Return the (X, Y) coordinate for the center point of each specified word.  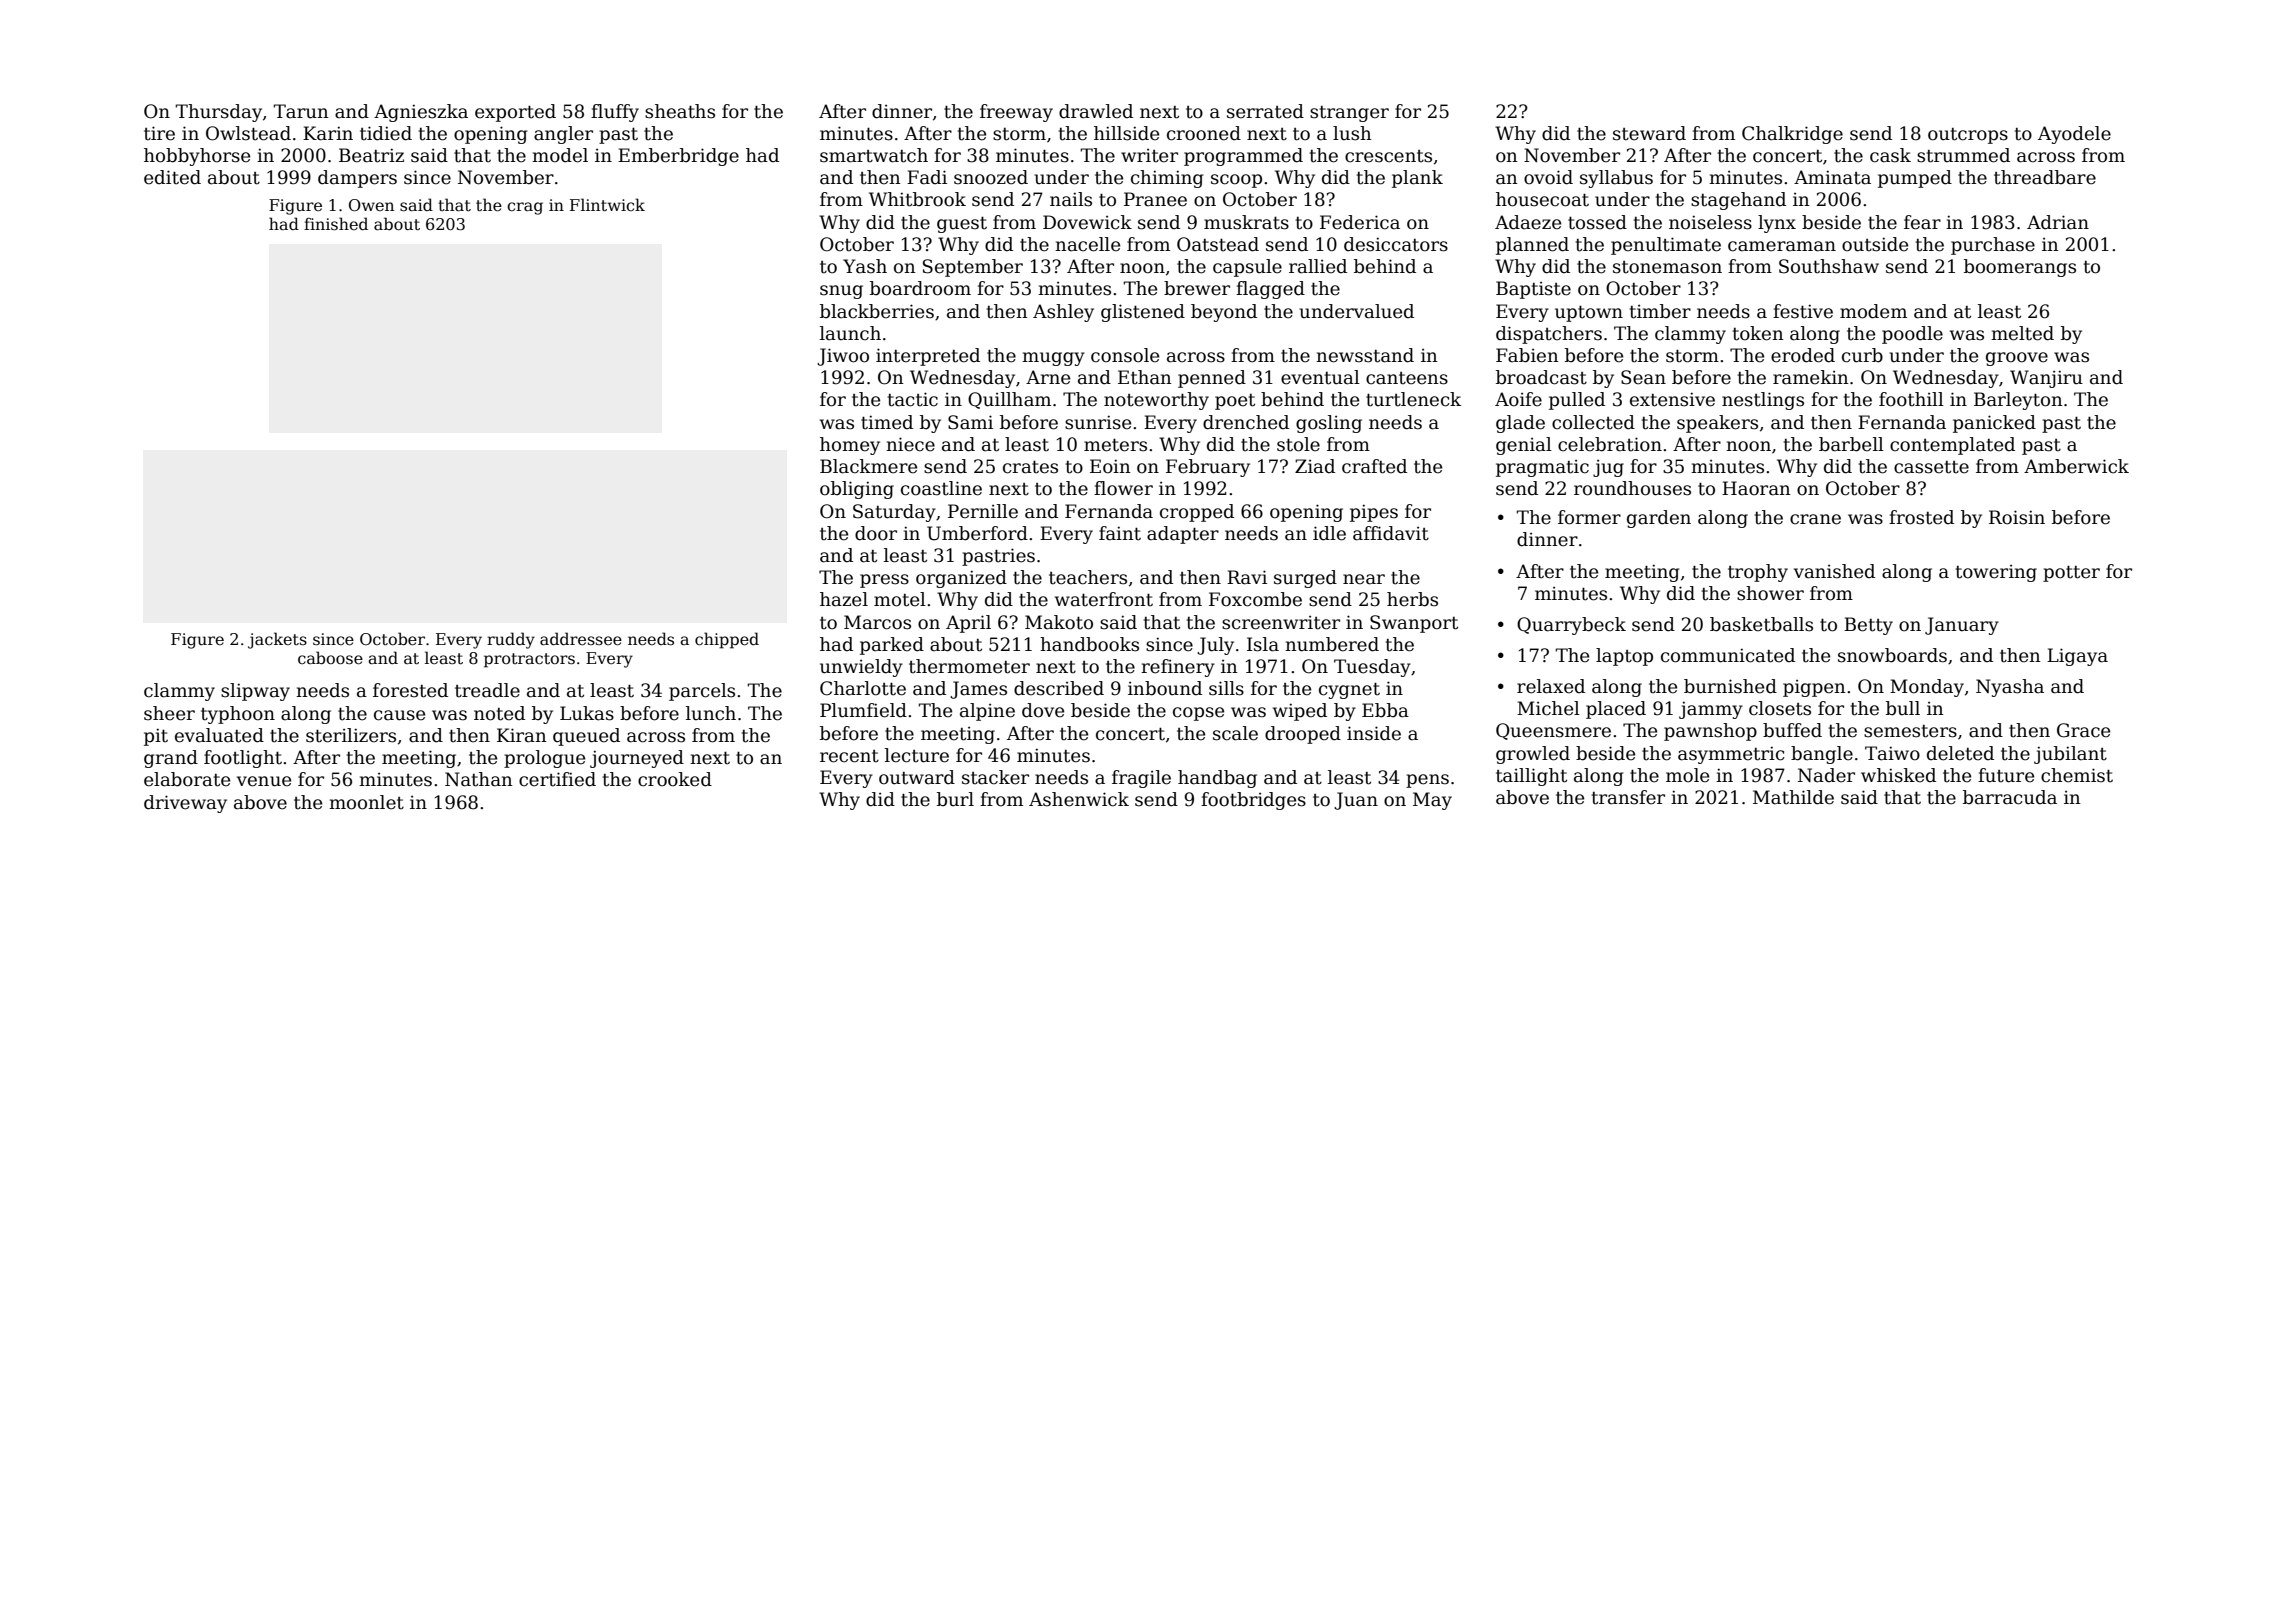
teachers (1088, 577)
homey (850, 446)
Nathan (479, 779)
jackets (277, 640)
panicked (1994, 424)
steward (1649, 133)
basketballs (1761, 624)
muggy (1053, 359)
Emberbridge (678, 157)
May (1432, 801)
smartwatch (874, 155)
